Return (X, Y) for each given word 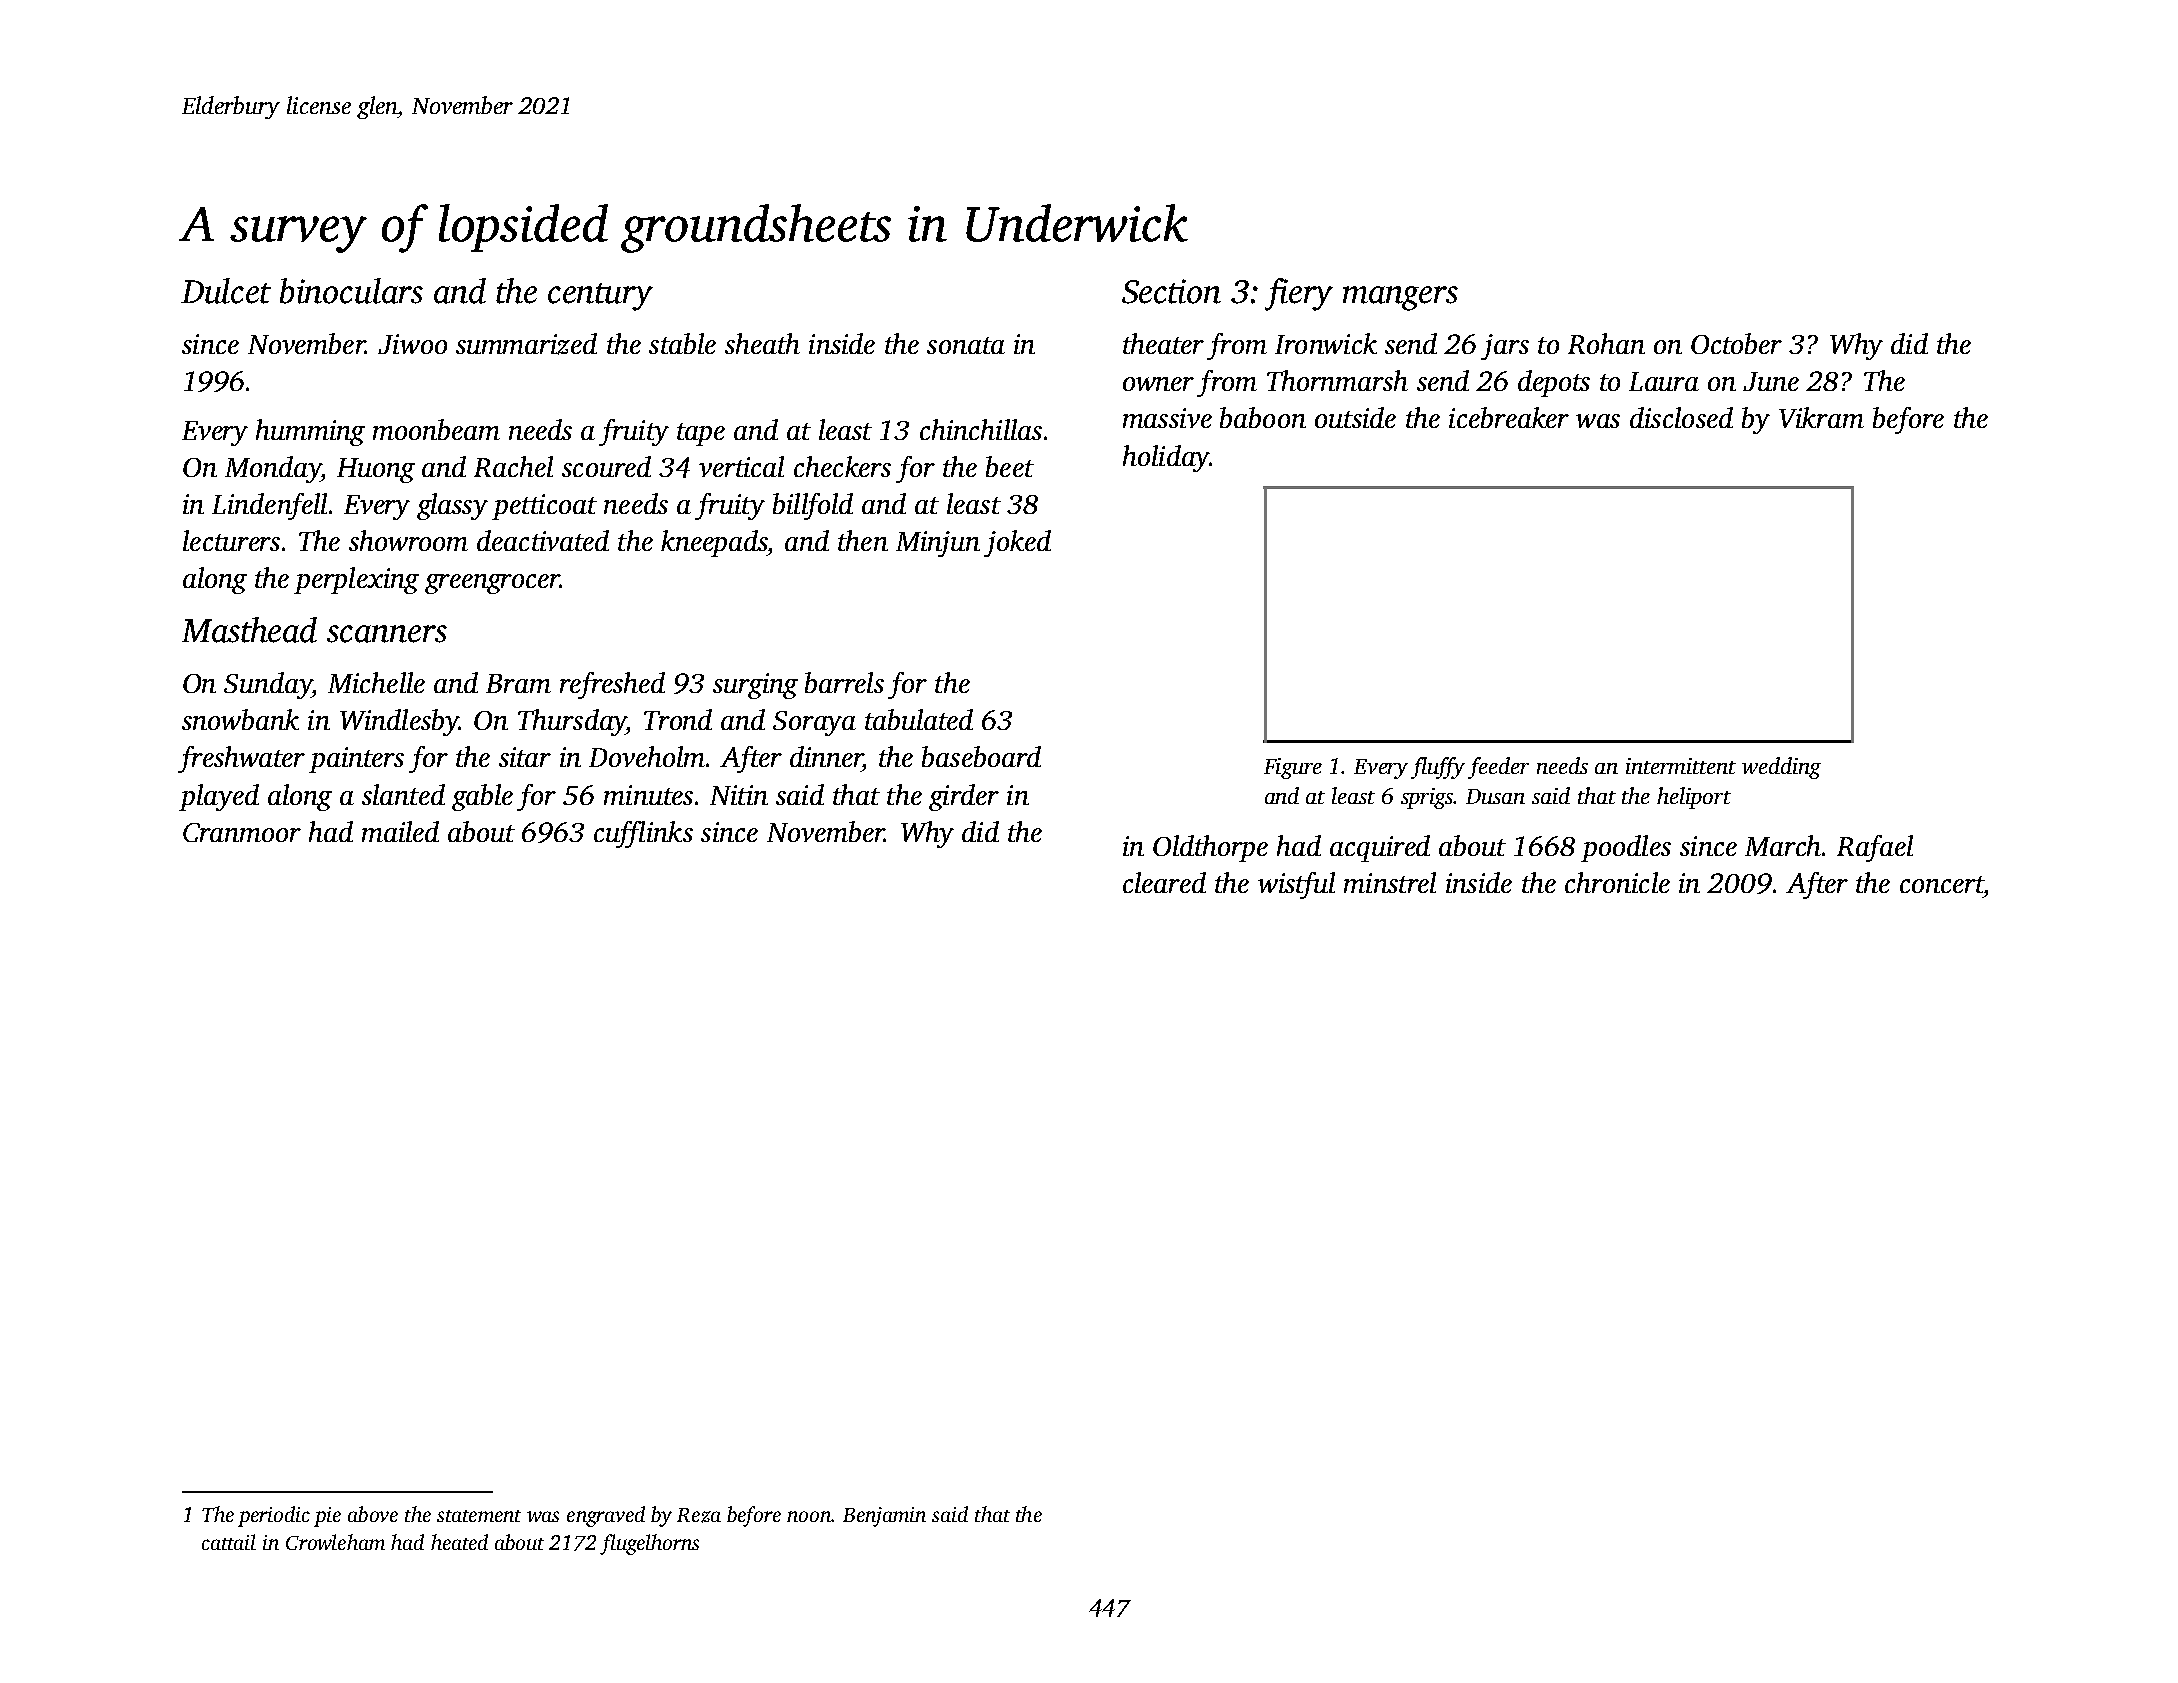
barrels (844, 682)
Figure (1293, 768)
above (373, 1514)
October (1736, 343)
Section (1171, 291)
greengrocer (492, 584)
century (600, 297)
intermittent (1681, 766)
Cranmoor (242, 832)
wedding (1781, 768)
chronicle (1617, 882)
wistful (1296, 885)
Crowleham (335, 1542)
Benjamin (884, 1517)
